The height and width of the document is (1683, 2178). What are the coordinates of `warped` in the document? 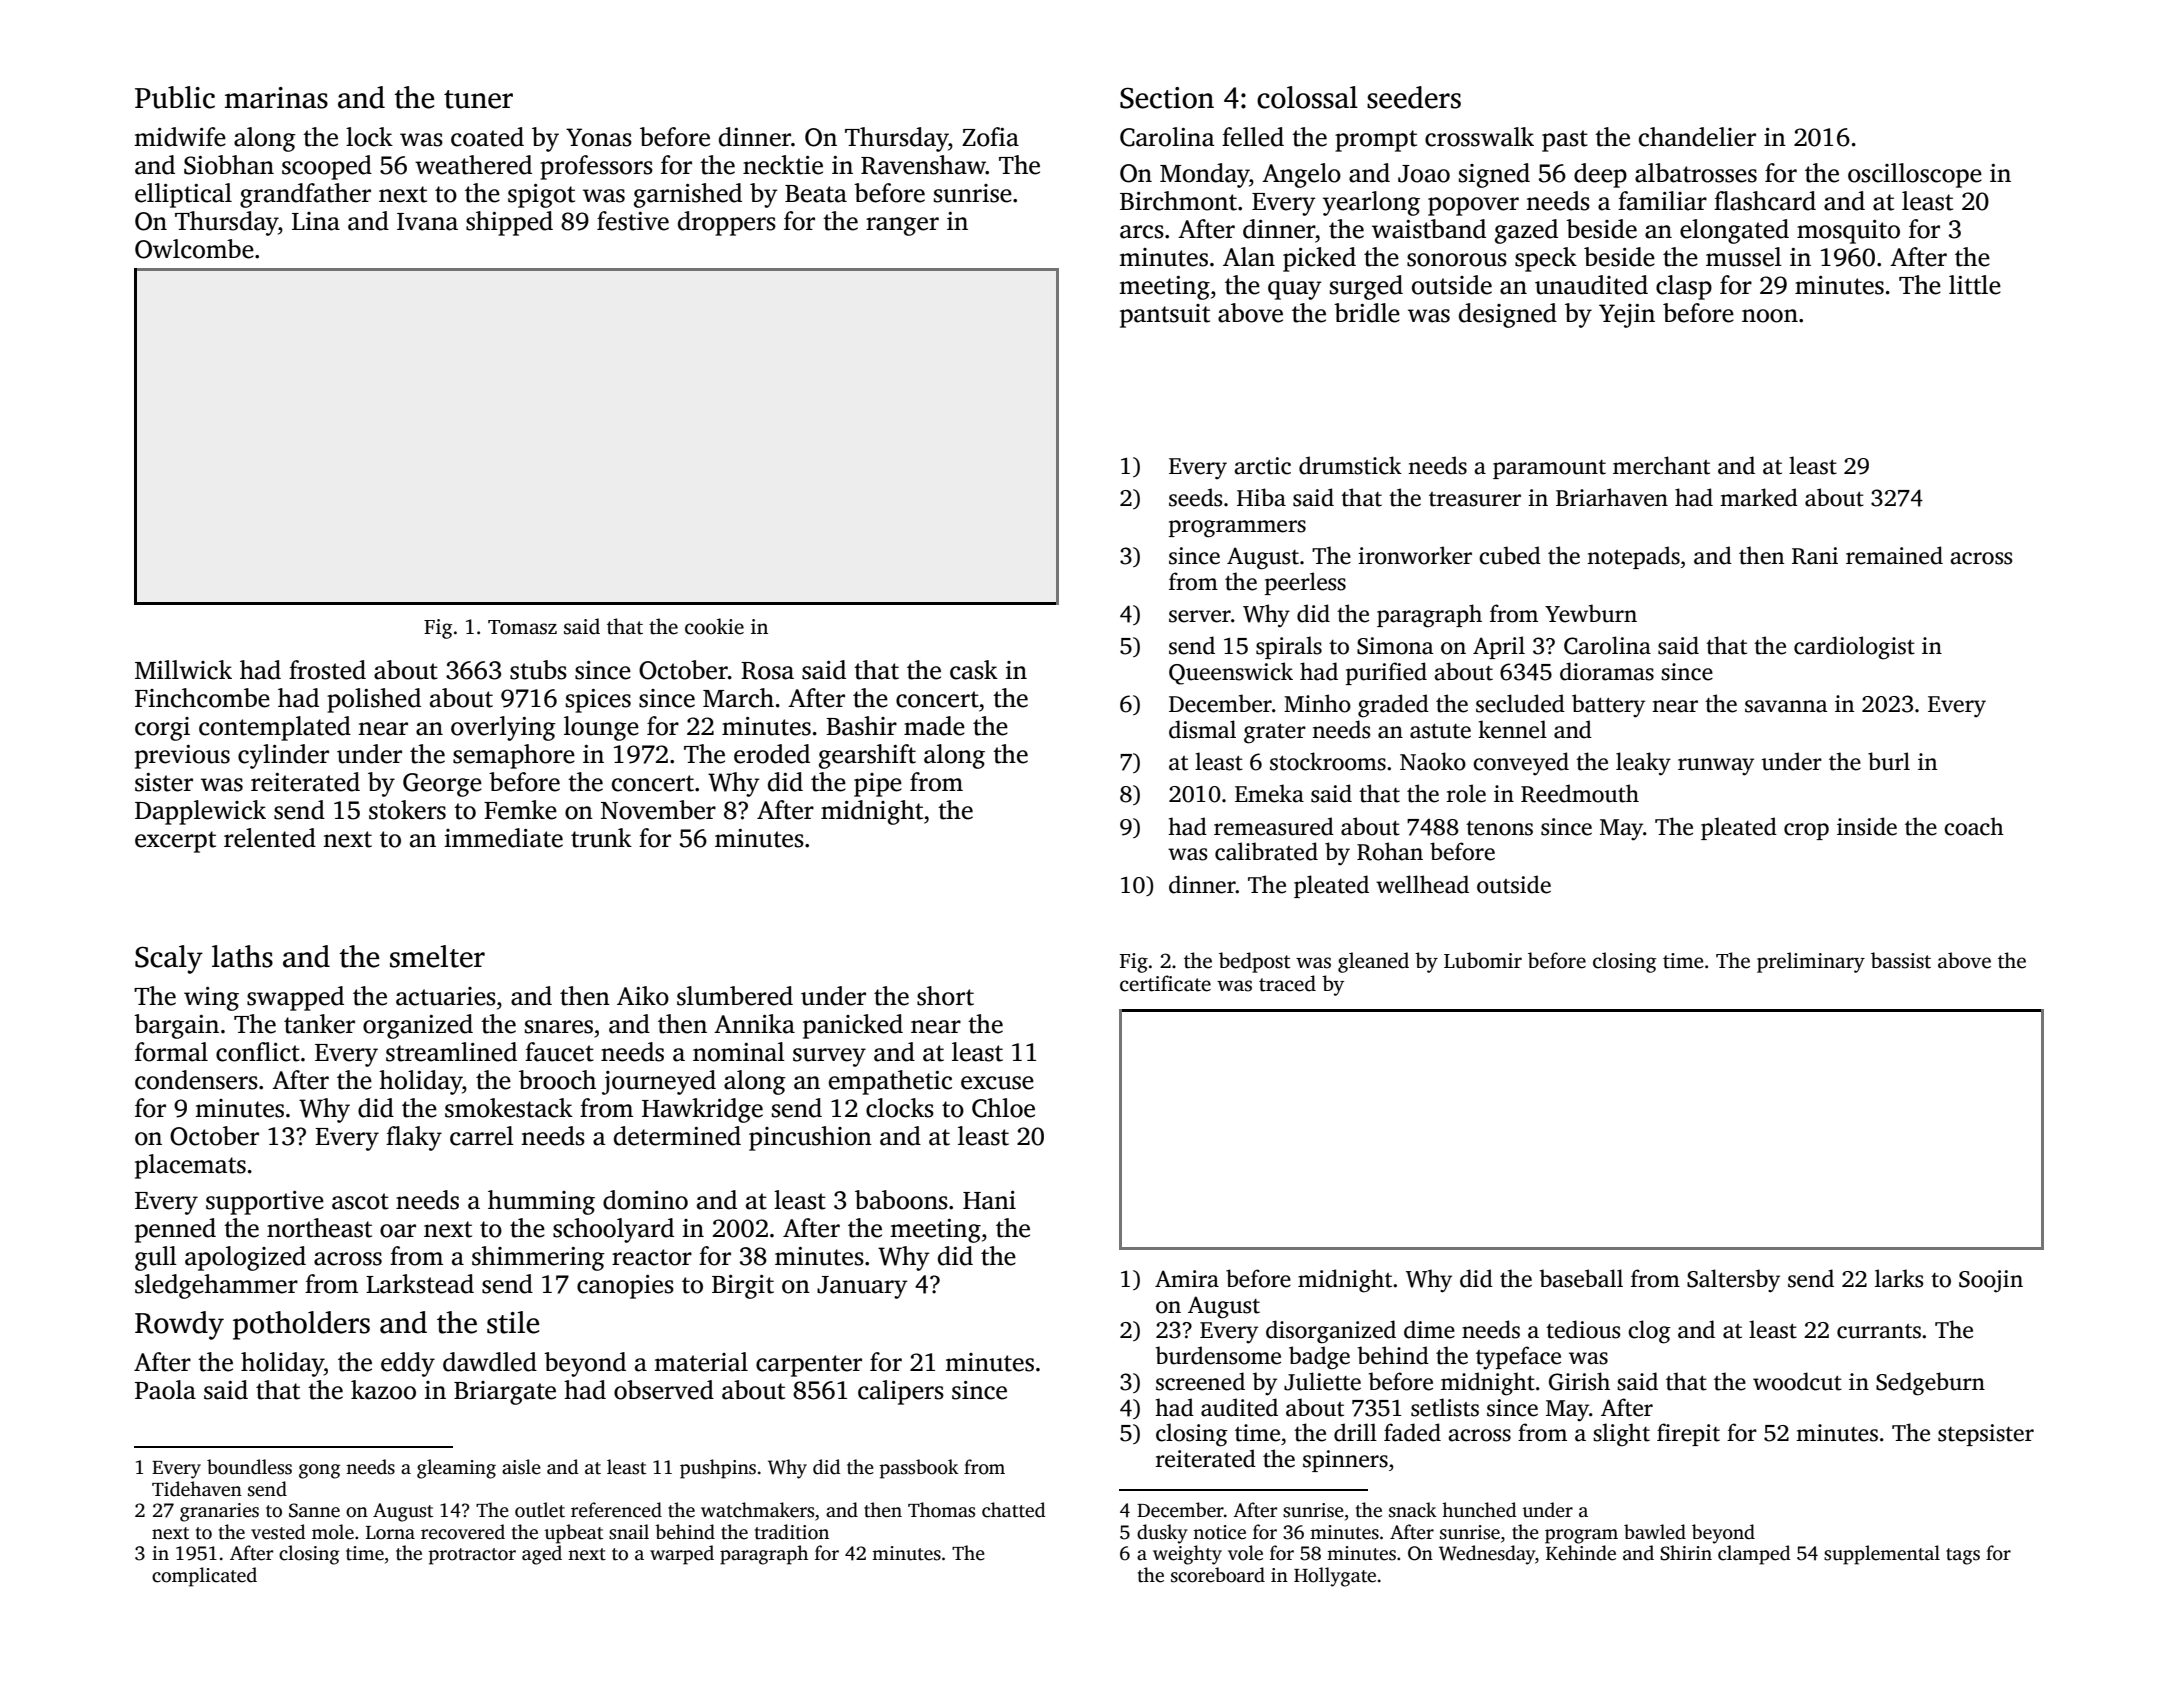 It's located at (682, 1555).
